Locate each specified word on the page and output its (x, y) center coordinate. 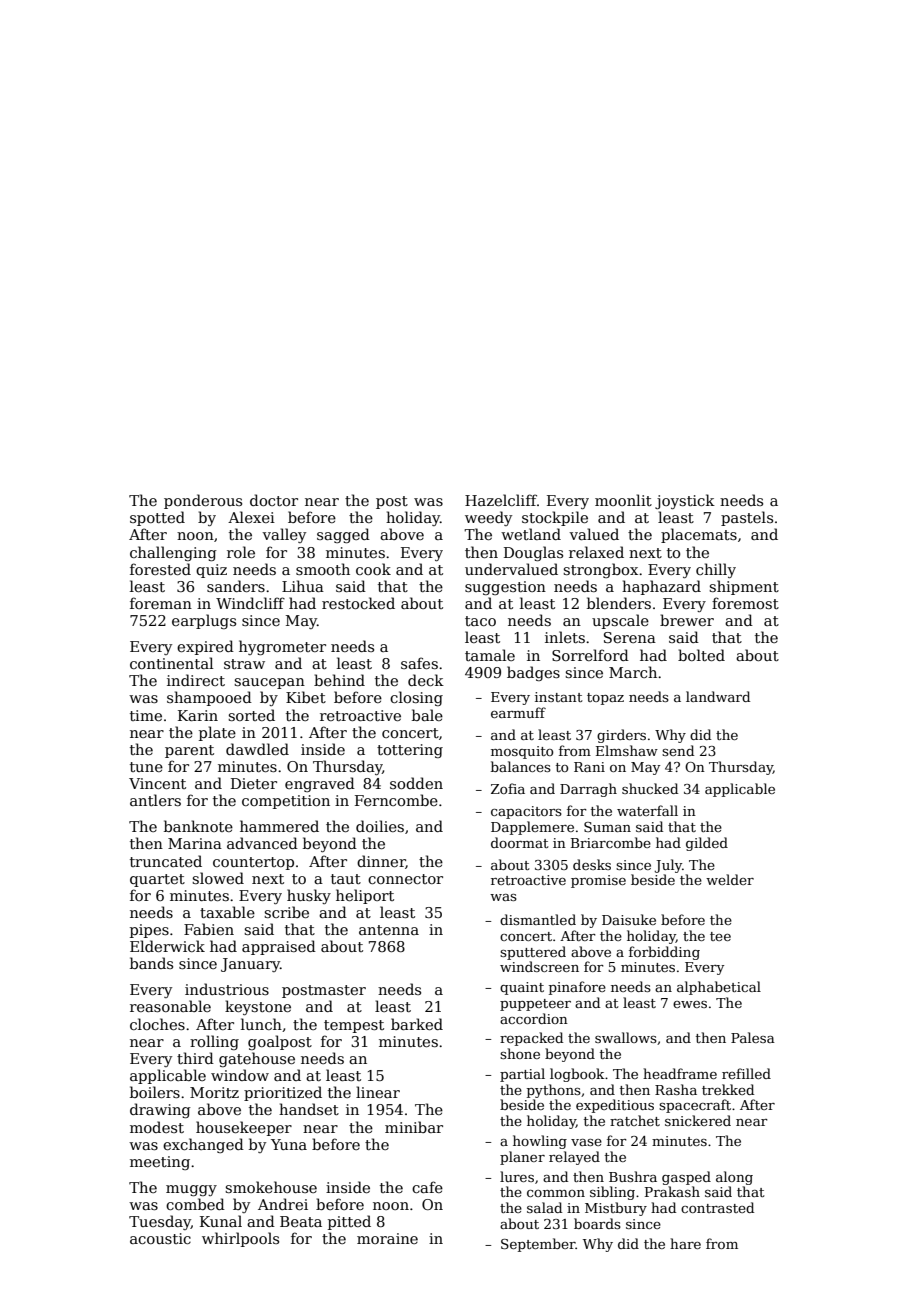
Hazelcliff (501, 500)
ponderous (203, 501)
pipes (149, 931)
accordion (534, 1018)
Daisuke (629, 919)
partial (522, 1075)
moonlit (623, 500)
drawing (160, 1110)
